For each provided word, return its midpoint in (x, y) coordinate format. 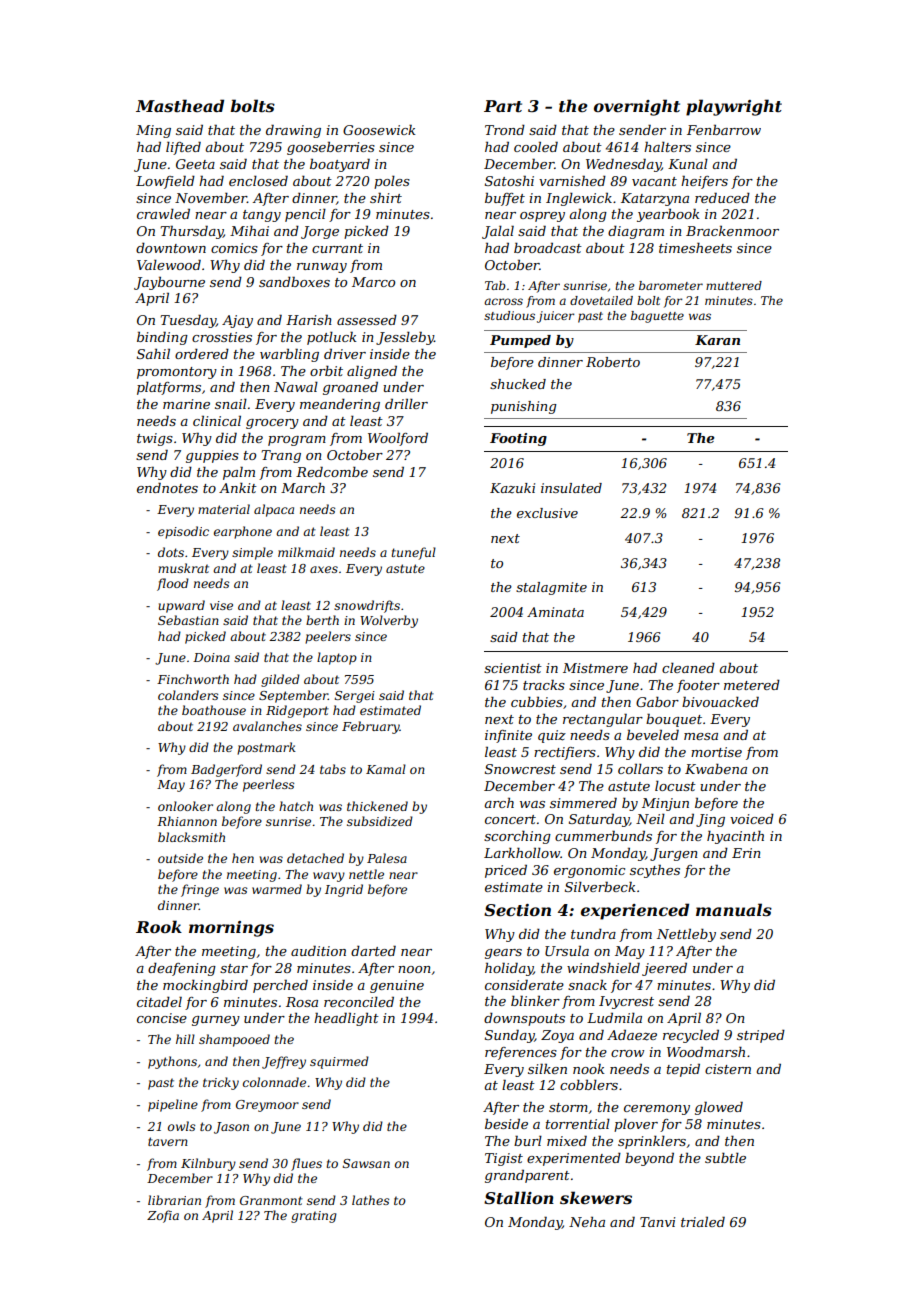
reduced (722, 197)
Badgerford (226, 770)
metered (752, 685)
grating (314, 1217)
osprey (542, 217)
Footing (518, 439)
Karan (717, 340)
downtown (171, 248)
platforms (169, 388)
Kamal (386, 769)
